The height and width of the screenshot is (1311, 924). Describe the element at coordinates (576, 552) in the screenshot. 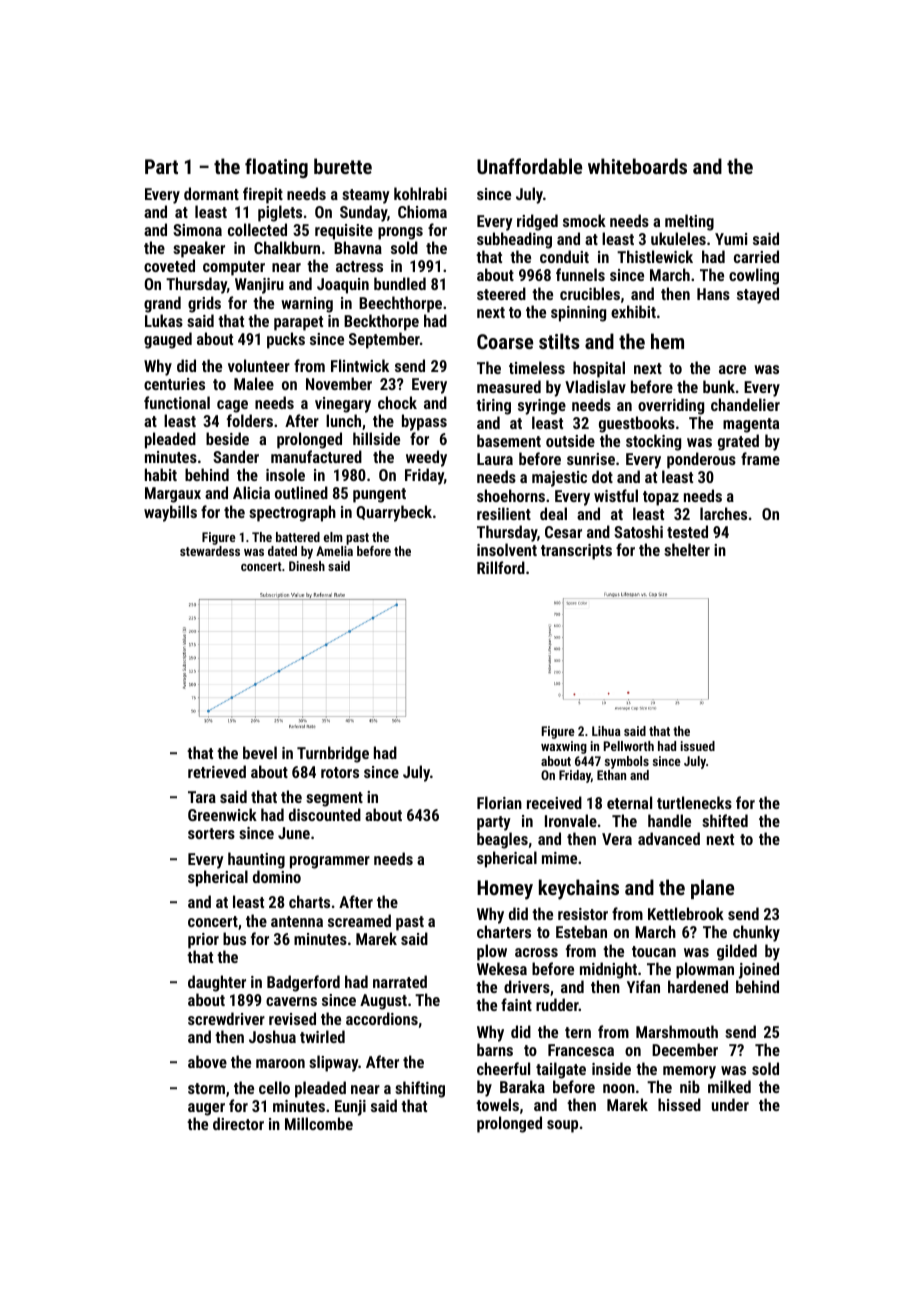

I see `transcripts` at that location.
